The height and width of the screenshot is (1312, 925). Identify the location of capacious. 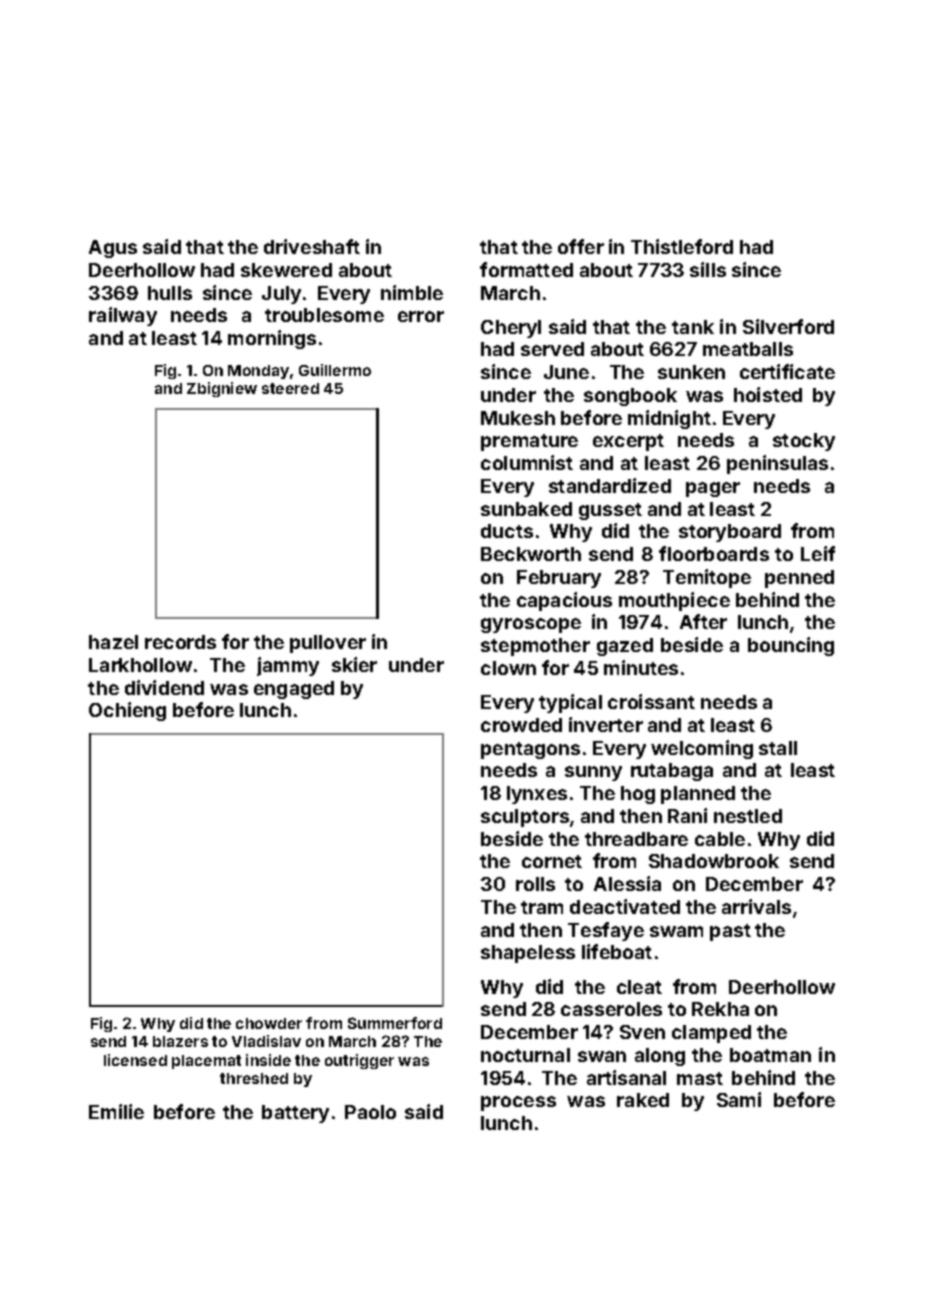
(564, 601).
